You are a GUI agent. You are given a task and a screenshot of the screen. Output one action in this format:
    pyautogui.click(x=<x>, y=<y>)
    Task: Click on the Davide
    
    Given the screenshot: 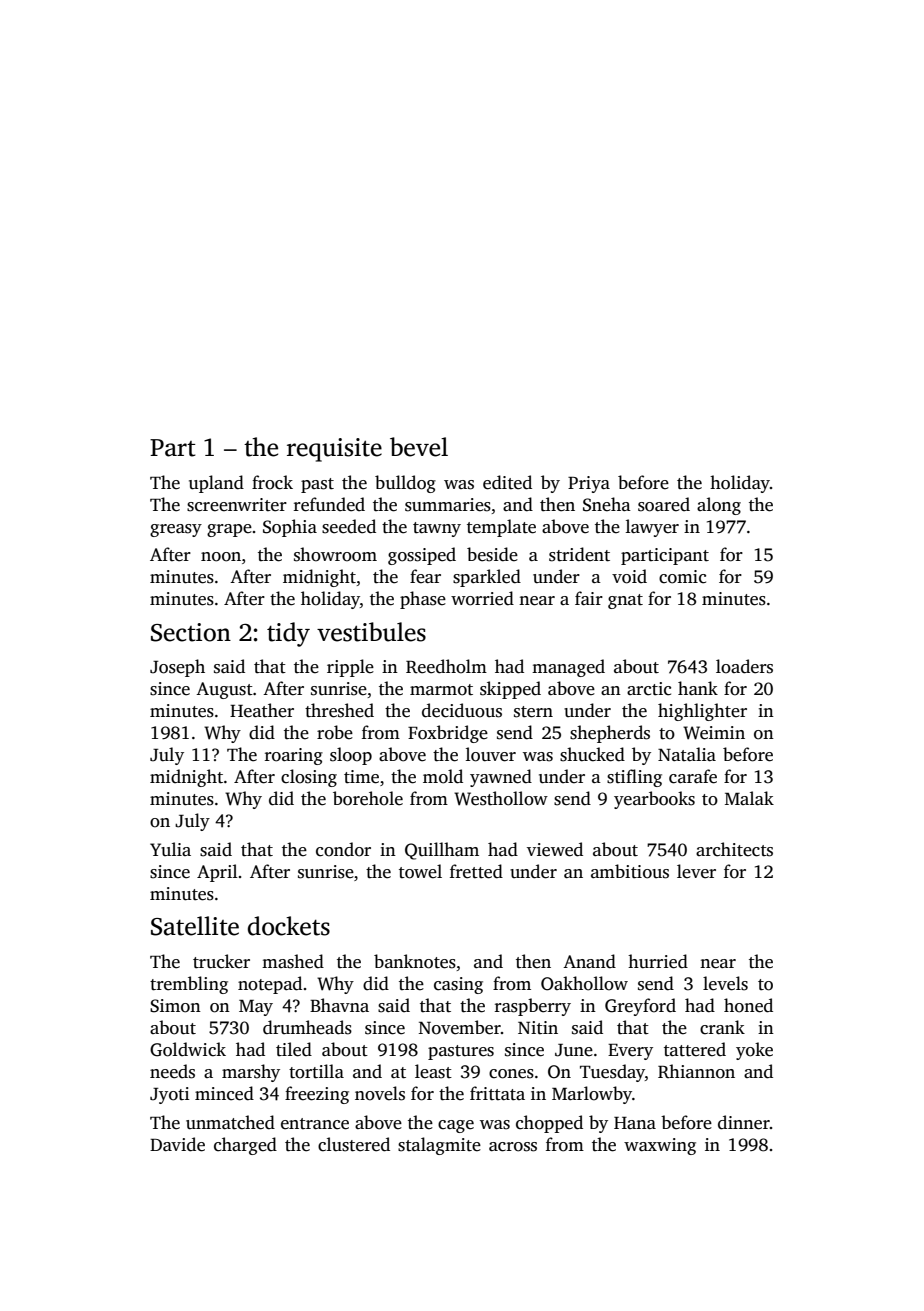 What is the action you would take?
    pyautogui.click(x=177, y=1144)
